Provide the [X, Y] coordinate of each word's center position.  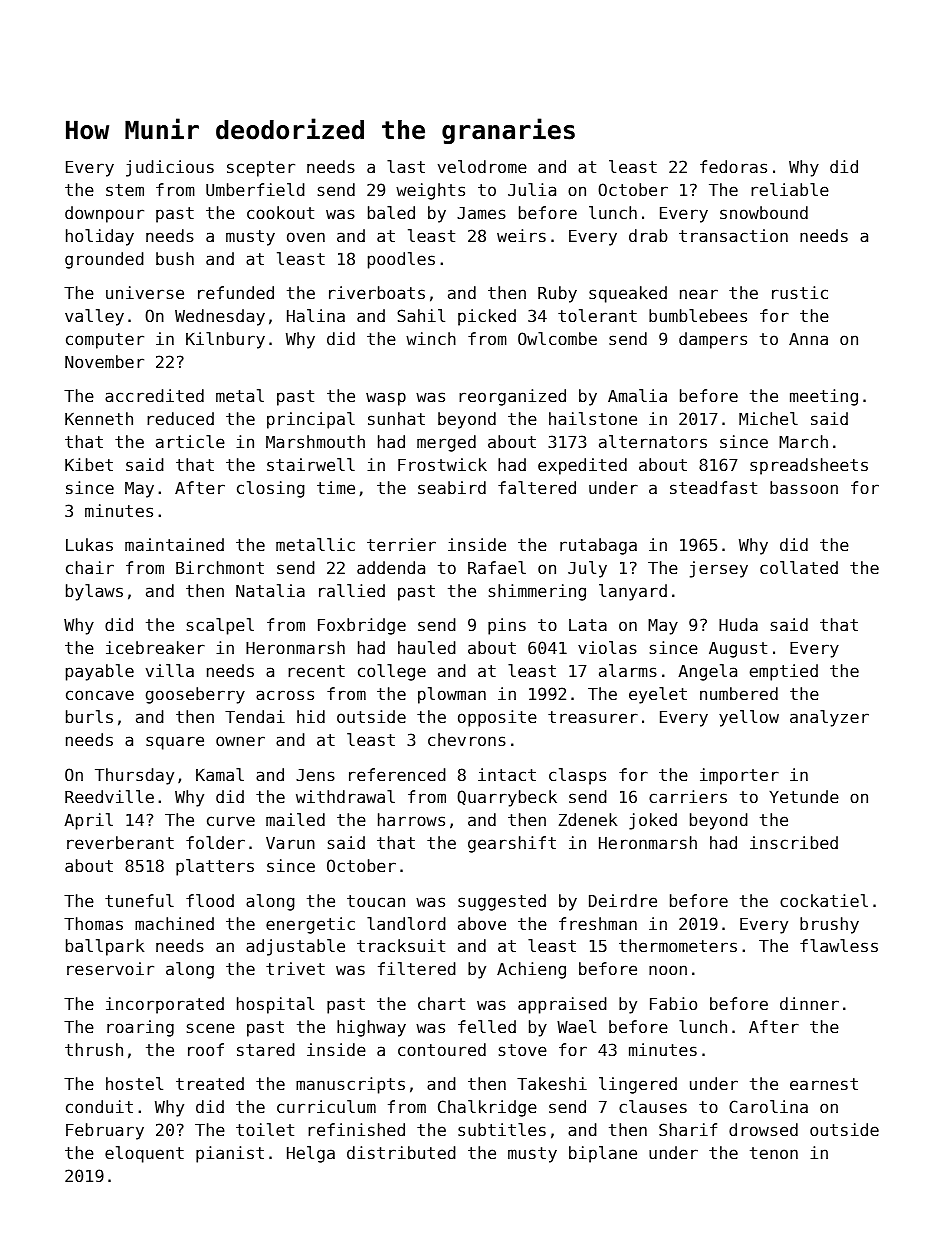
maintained [174, 544]
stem [125, 190]
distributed [401, 1152]
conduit [99, 1106]
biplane [603, 1154]
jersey [719, 569]
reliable [790, 189]
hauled [427, 647]
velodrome [482, 166]
